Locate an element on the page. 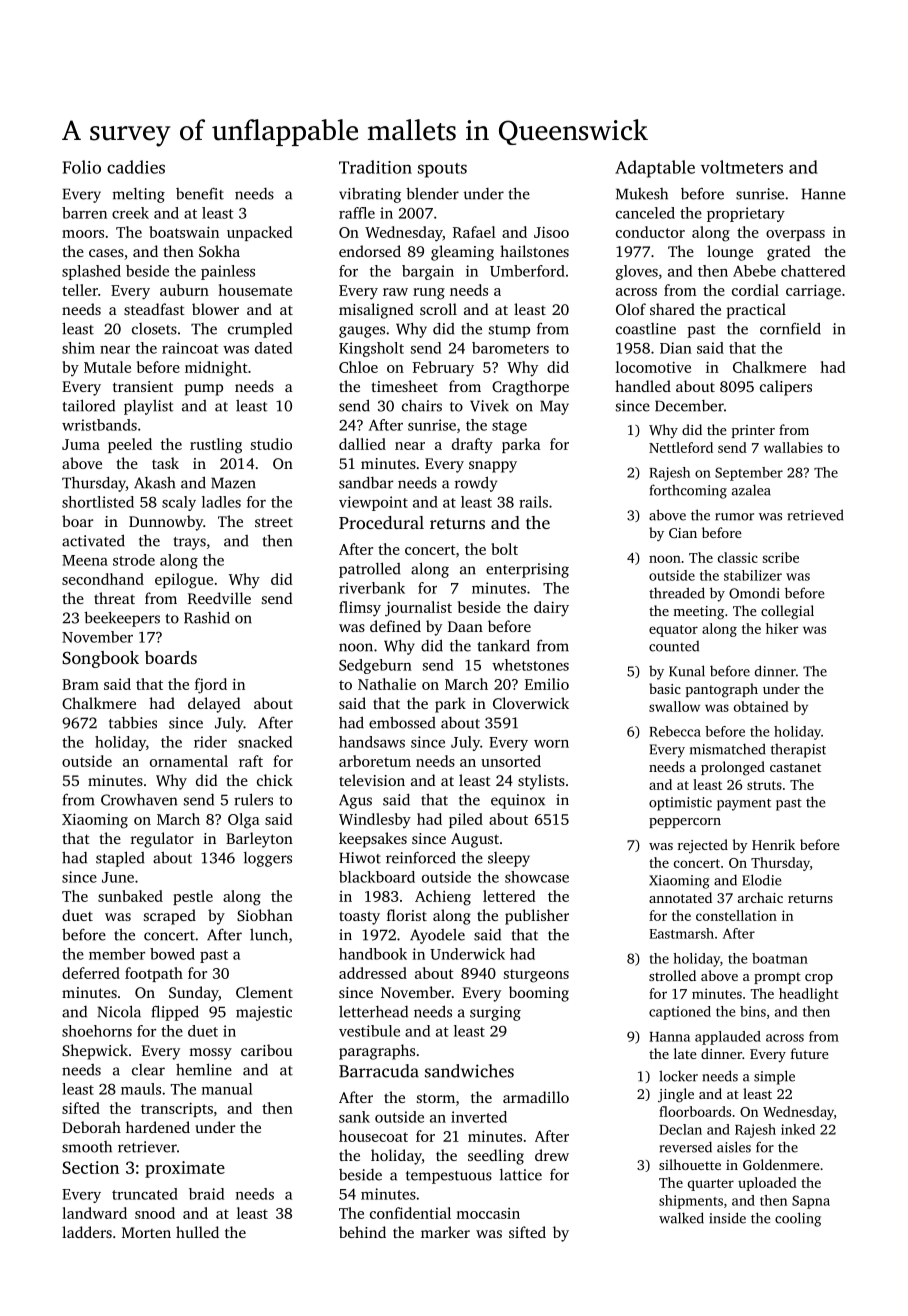 The height and width of the image is (1316, 908). Cloverwick is located at coordinates (531, 703).
